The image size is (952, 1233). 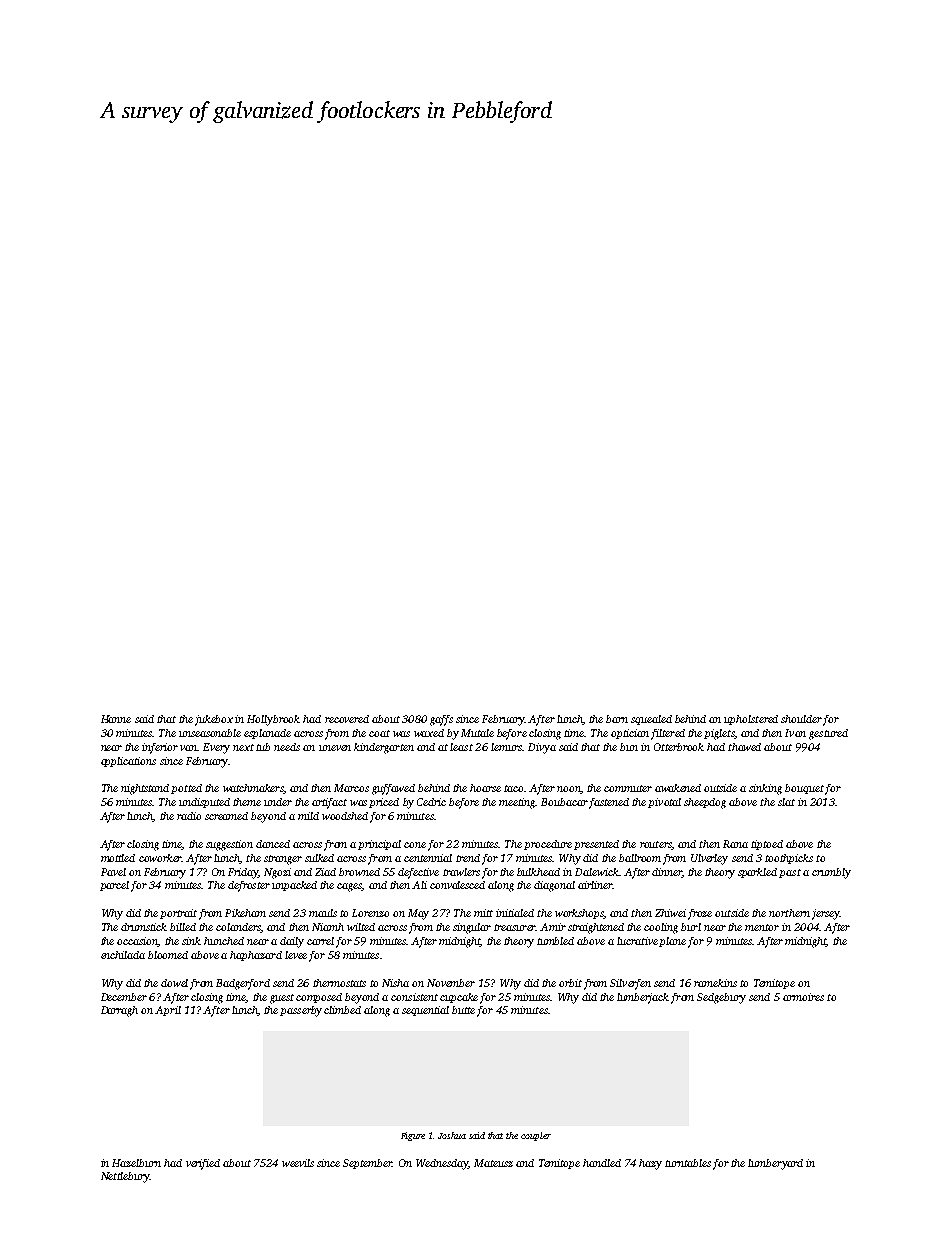 What do you see at coordinates (116, 719) in the document?
I see `Hanne` at bounding box center [116, 719].
